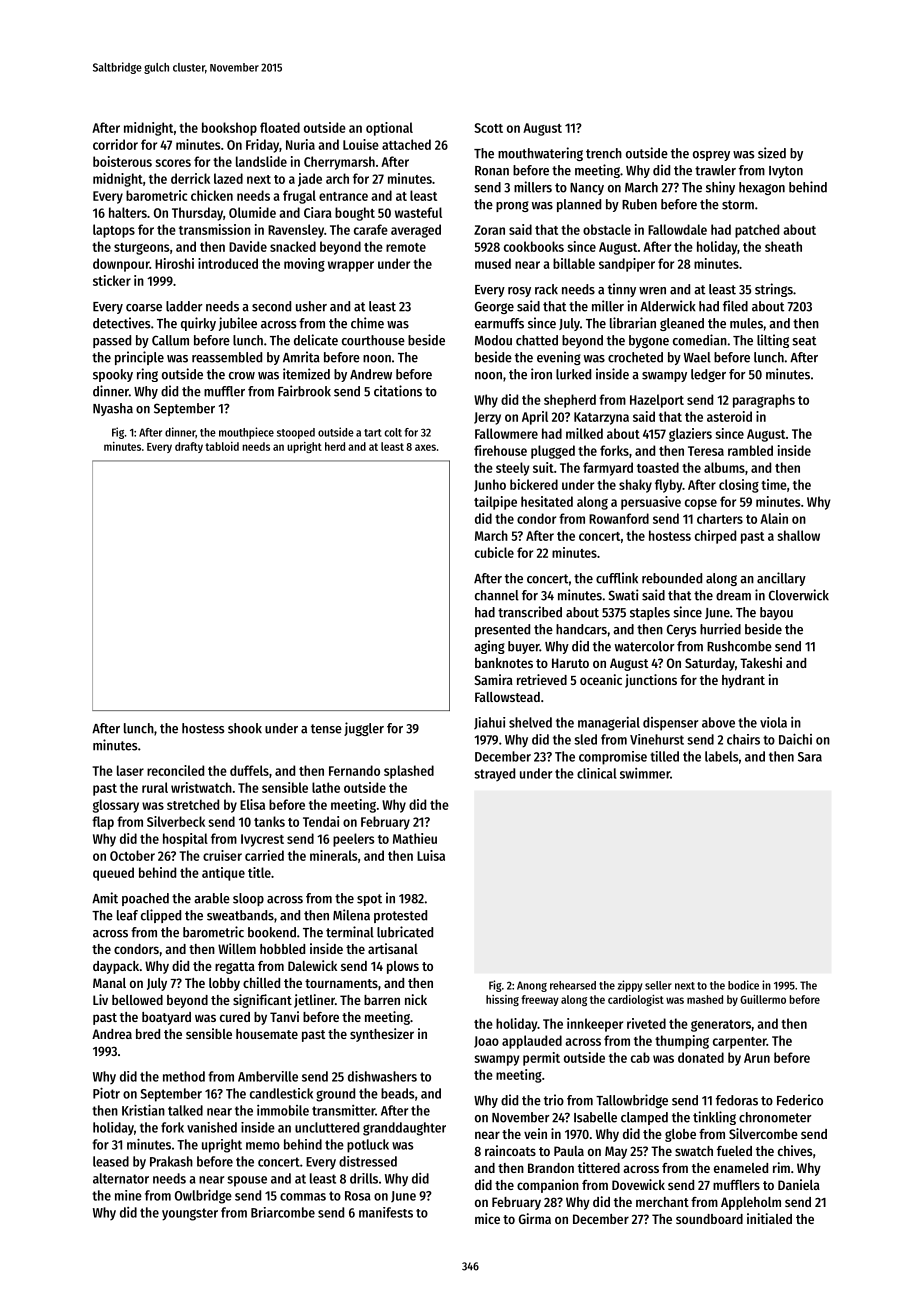 This document has width=924, height=1308. What do you see at coordinates (763, 999) in the document?
I see `Guillermo` at bounding box center [763, 999].
